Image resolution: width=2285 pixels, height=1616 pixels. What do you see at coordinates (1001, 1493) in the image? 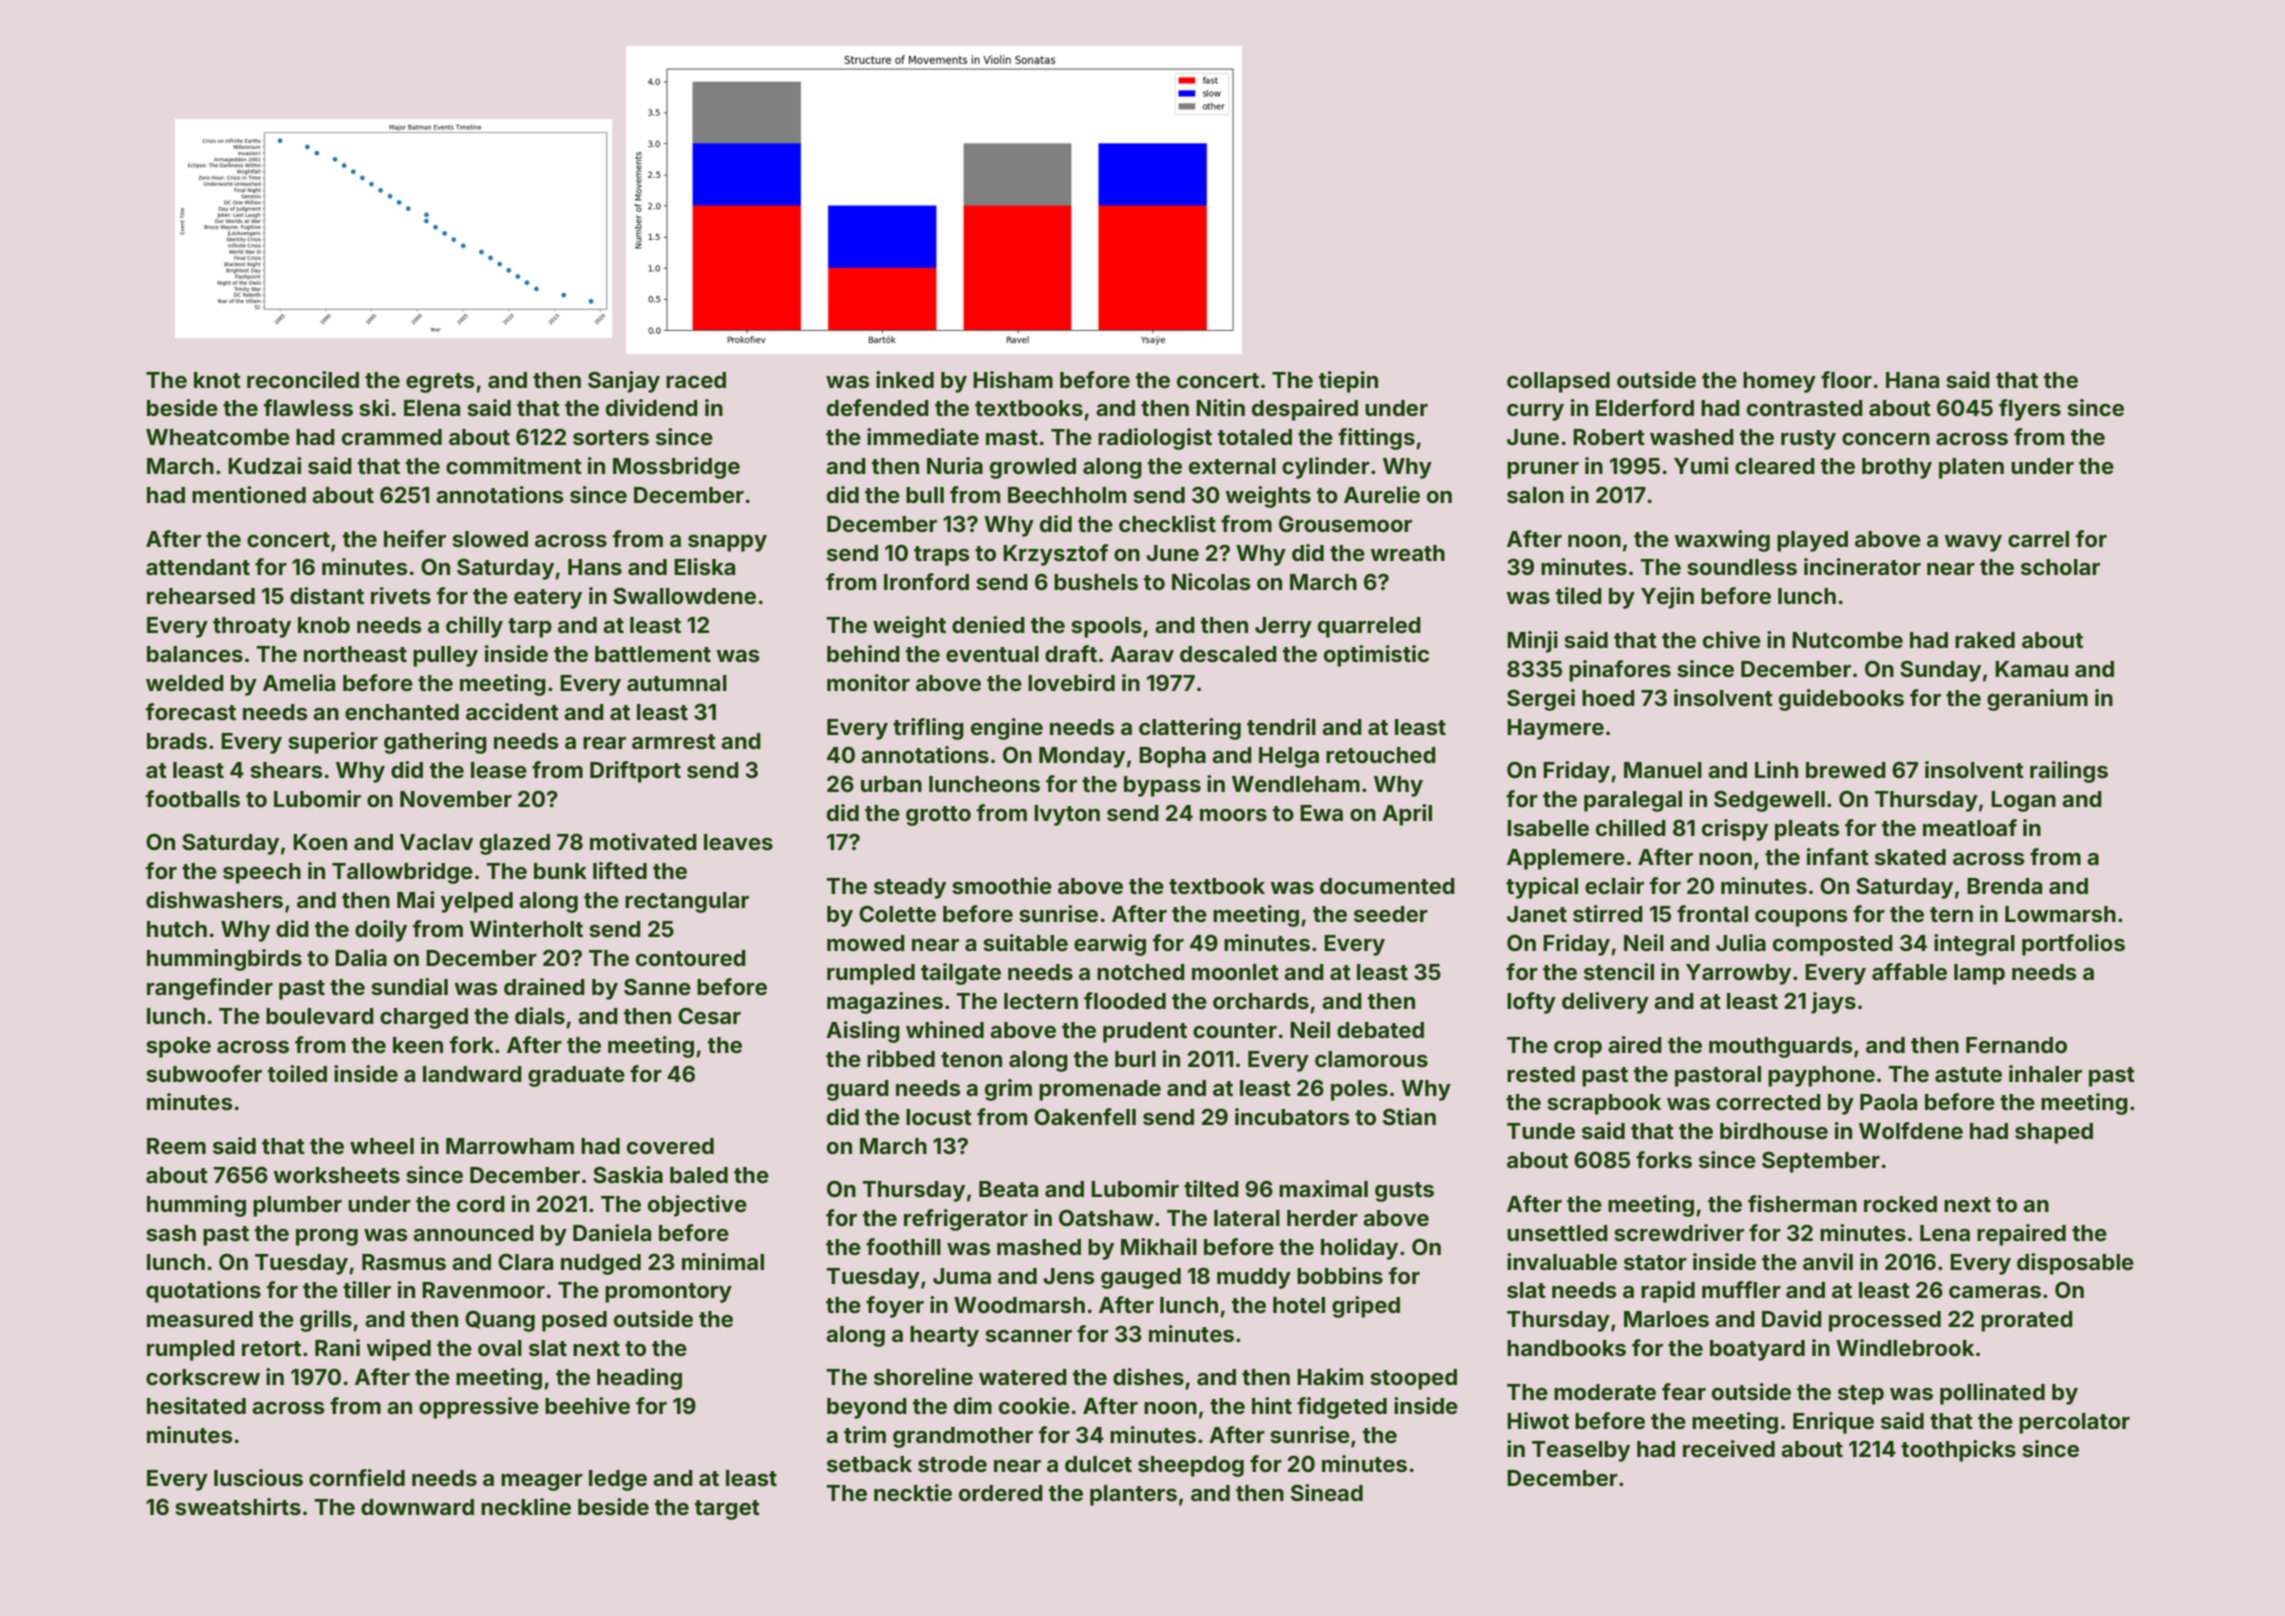
I see `ordered` at bounding box center [1001, 1493].
